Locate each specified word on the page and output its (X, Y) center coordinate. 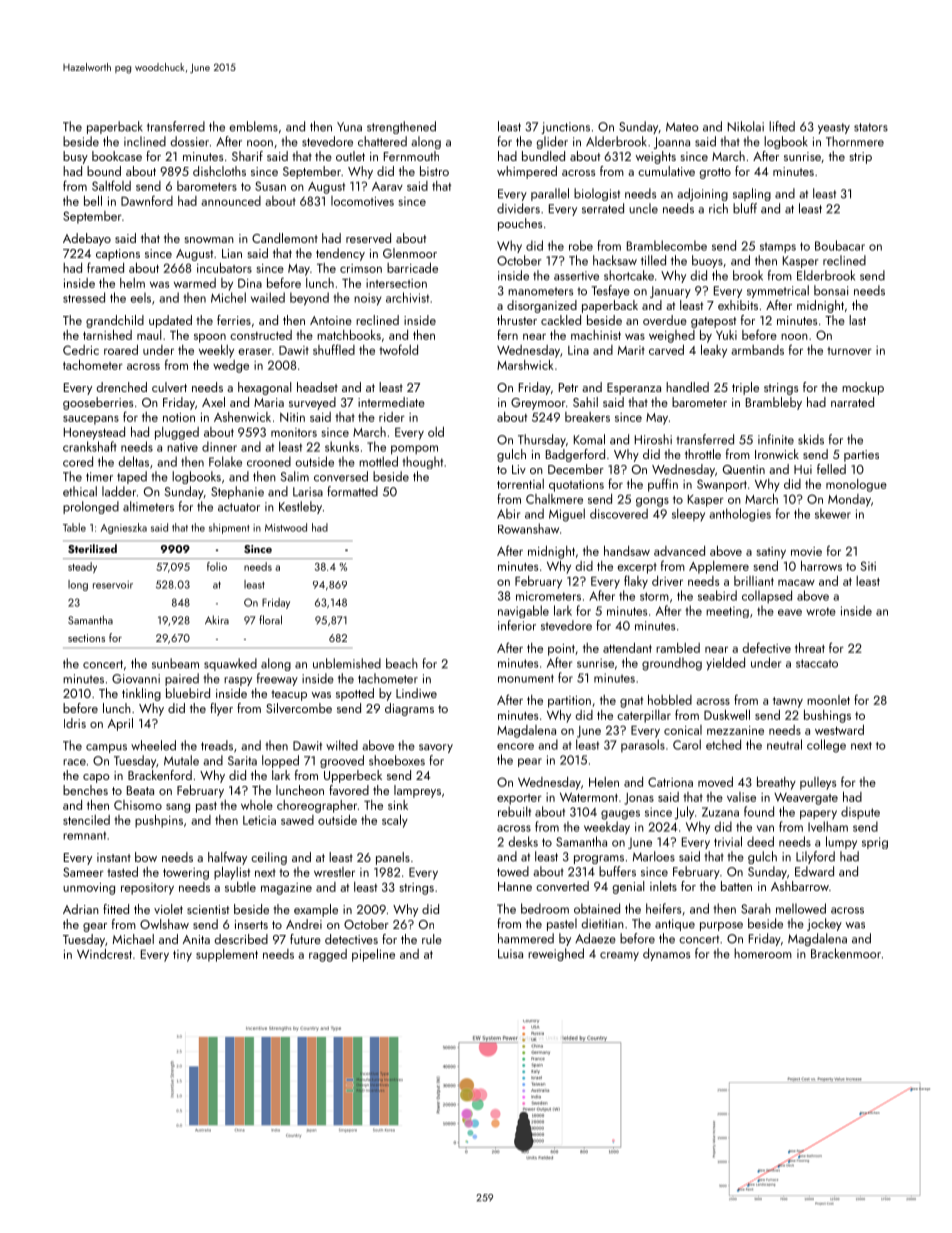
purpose (721, 926)
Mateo (682, 127)
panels (393, 858)
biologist (597, 194)
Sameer (83, 872)
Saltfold (111, 185)
